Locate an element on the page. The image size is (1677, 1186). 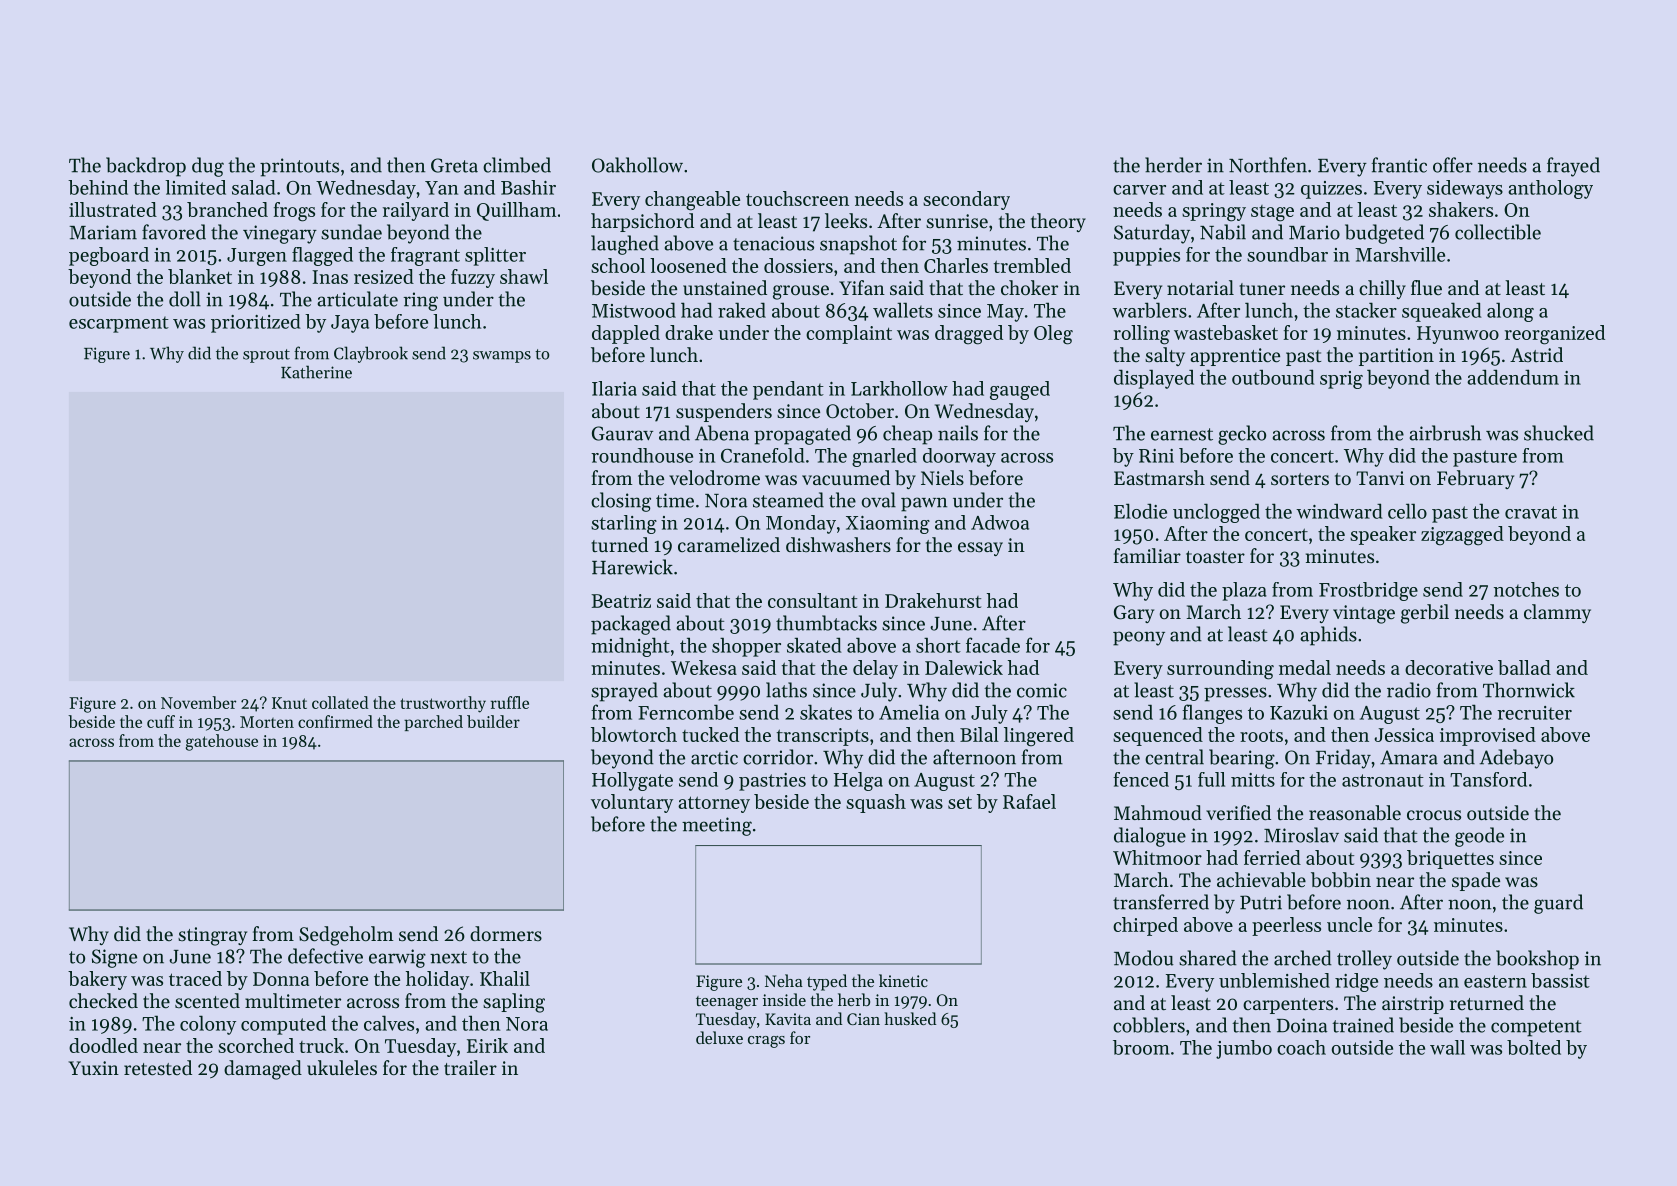
Whitmoor is located at coordinates (1157, 857).
